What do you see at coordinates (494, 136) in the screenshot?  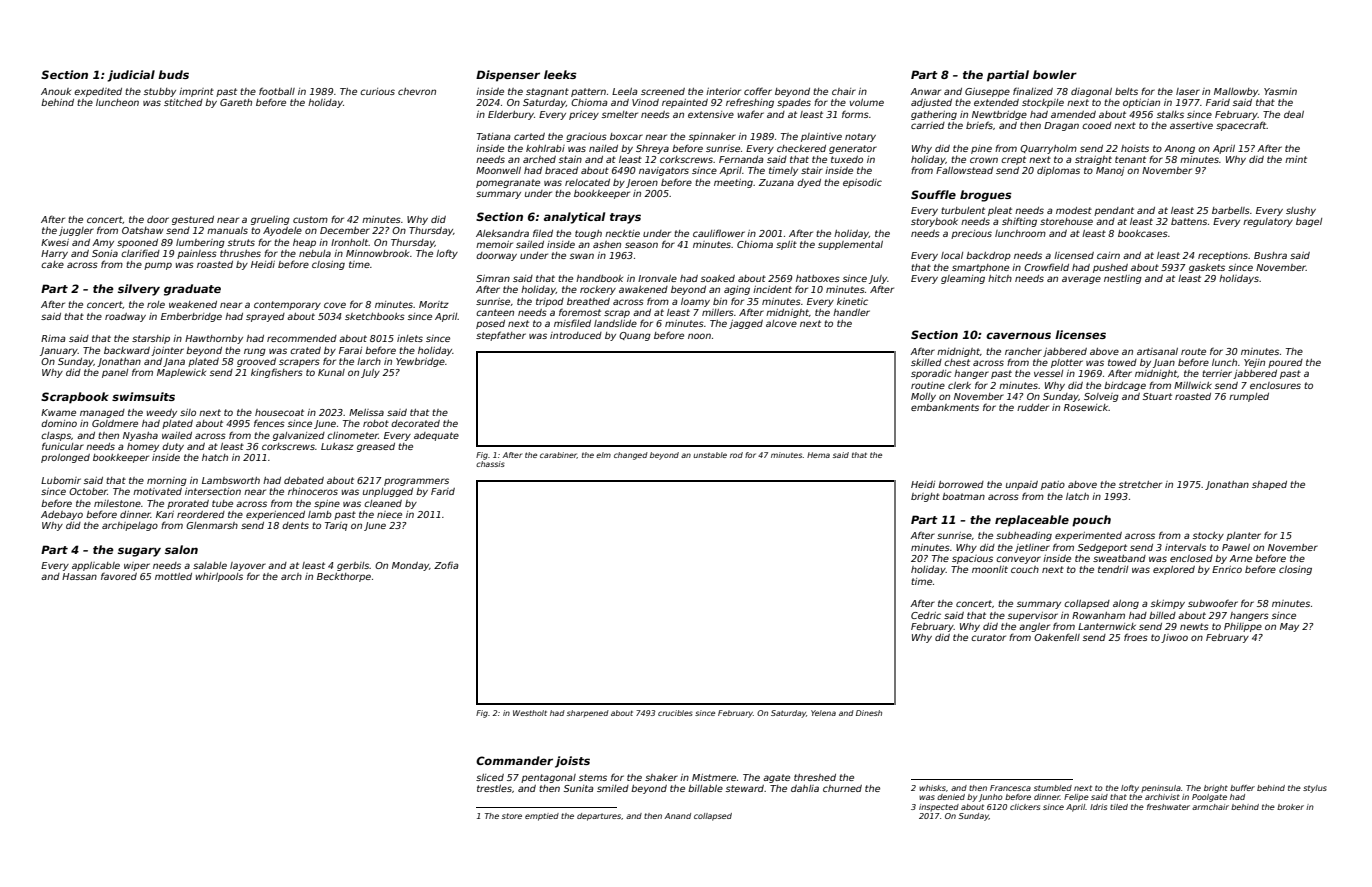 I see `Tatiana` at bounding box center [494, 136].
